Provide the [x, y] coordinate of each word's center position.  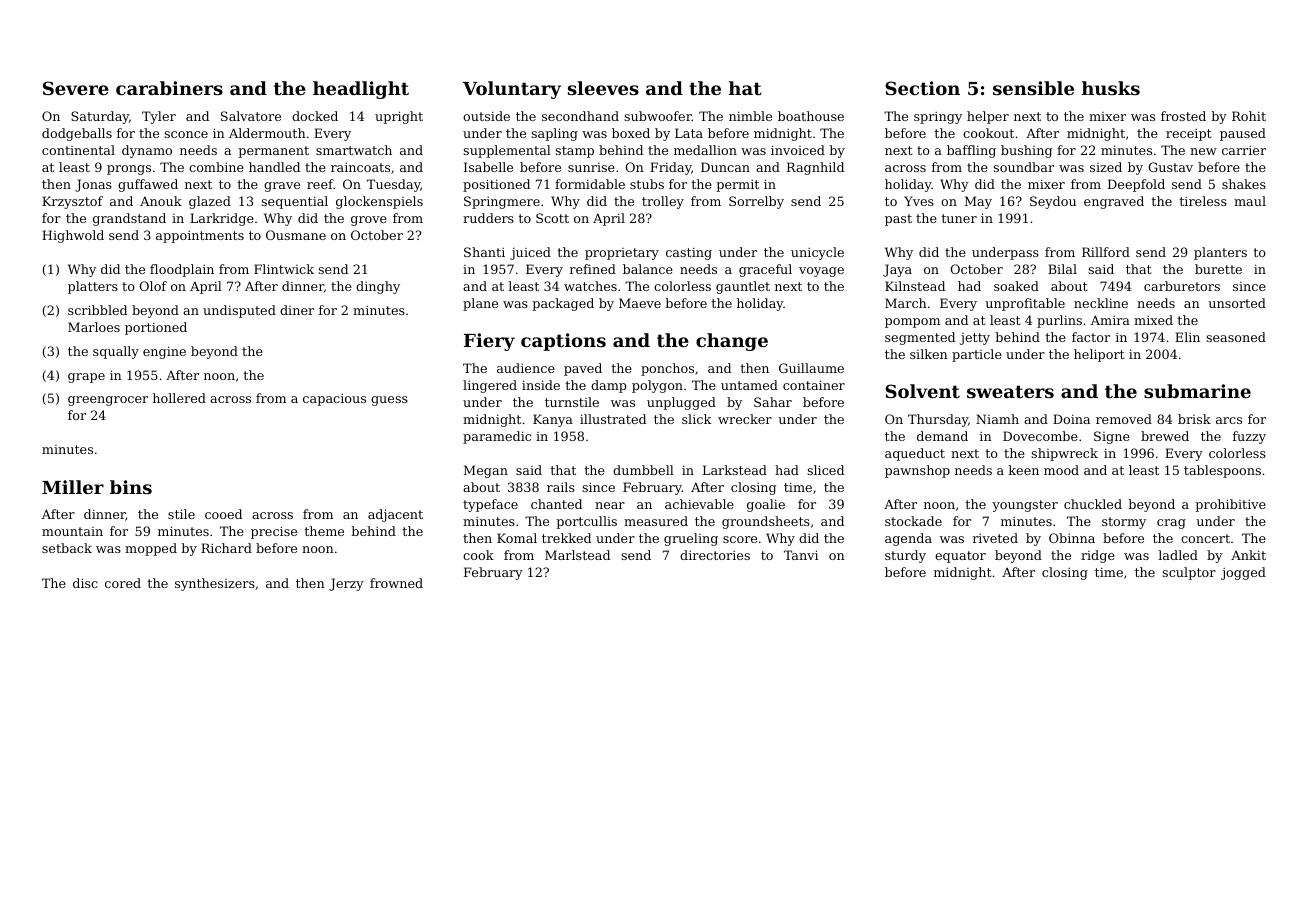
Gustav [1170, 167]
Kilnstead [915, 286]
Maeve [640, 303]
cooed [223, 514]
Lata [689, 133]
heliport [1099, 355]
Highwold [73, 236]
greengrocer [108, 401]
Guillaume [811, 368]
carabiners [169, 88]
